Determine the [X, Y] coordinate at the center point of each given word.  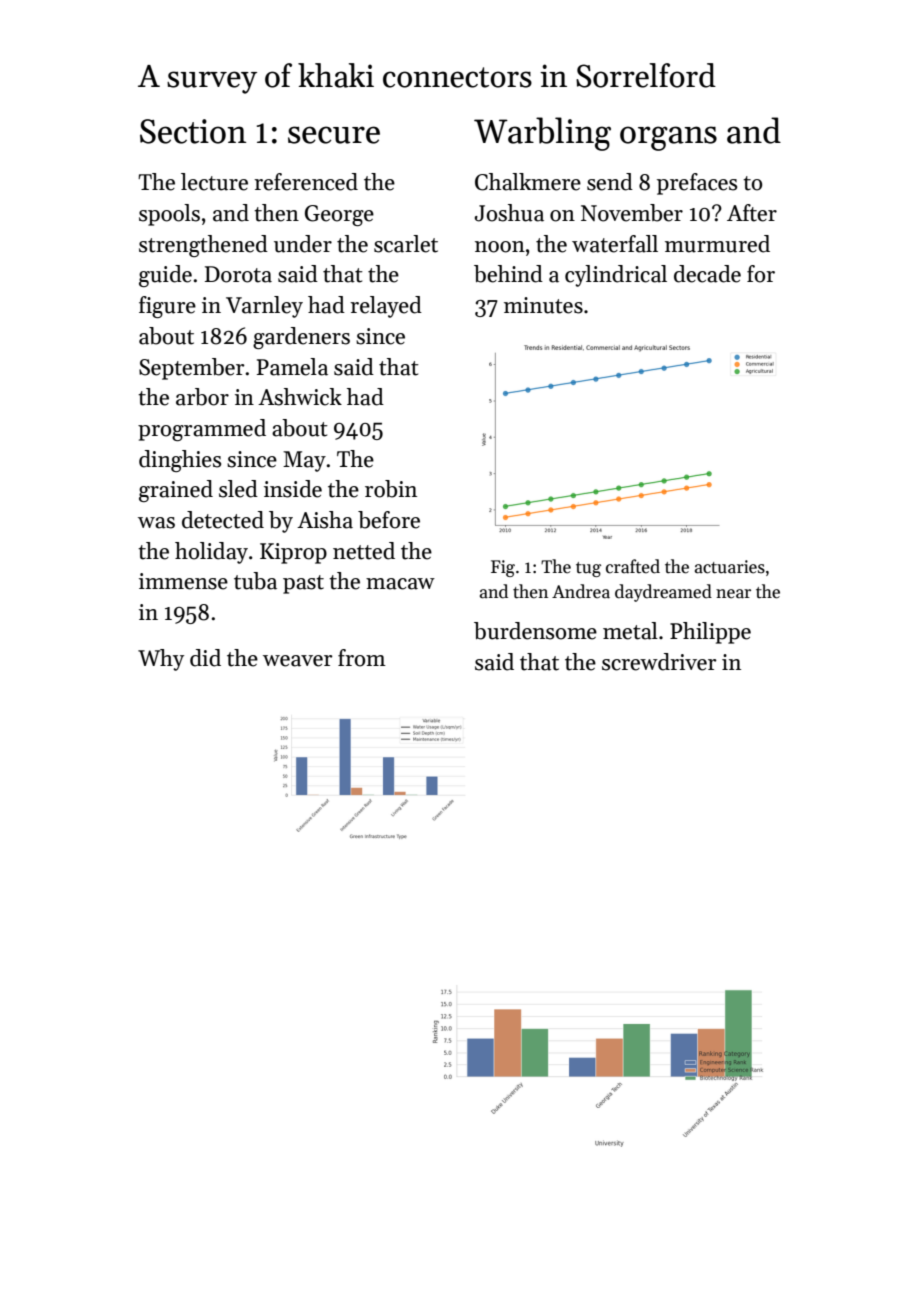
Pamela [292, 367]
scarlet [406, 244]
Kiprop [293, 553]
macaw [400, 584]
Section [193, 131]
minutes [543, 305]
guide [165, 276]
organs [668, 138]
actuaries [730, 567]
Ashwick [300, 397]
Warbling [542, 134]
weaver [298, 661]
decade [707, 274]
